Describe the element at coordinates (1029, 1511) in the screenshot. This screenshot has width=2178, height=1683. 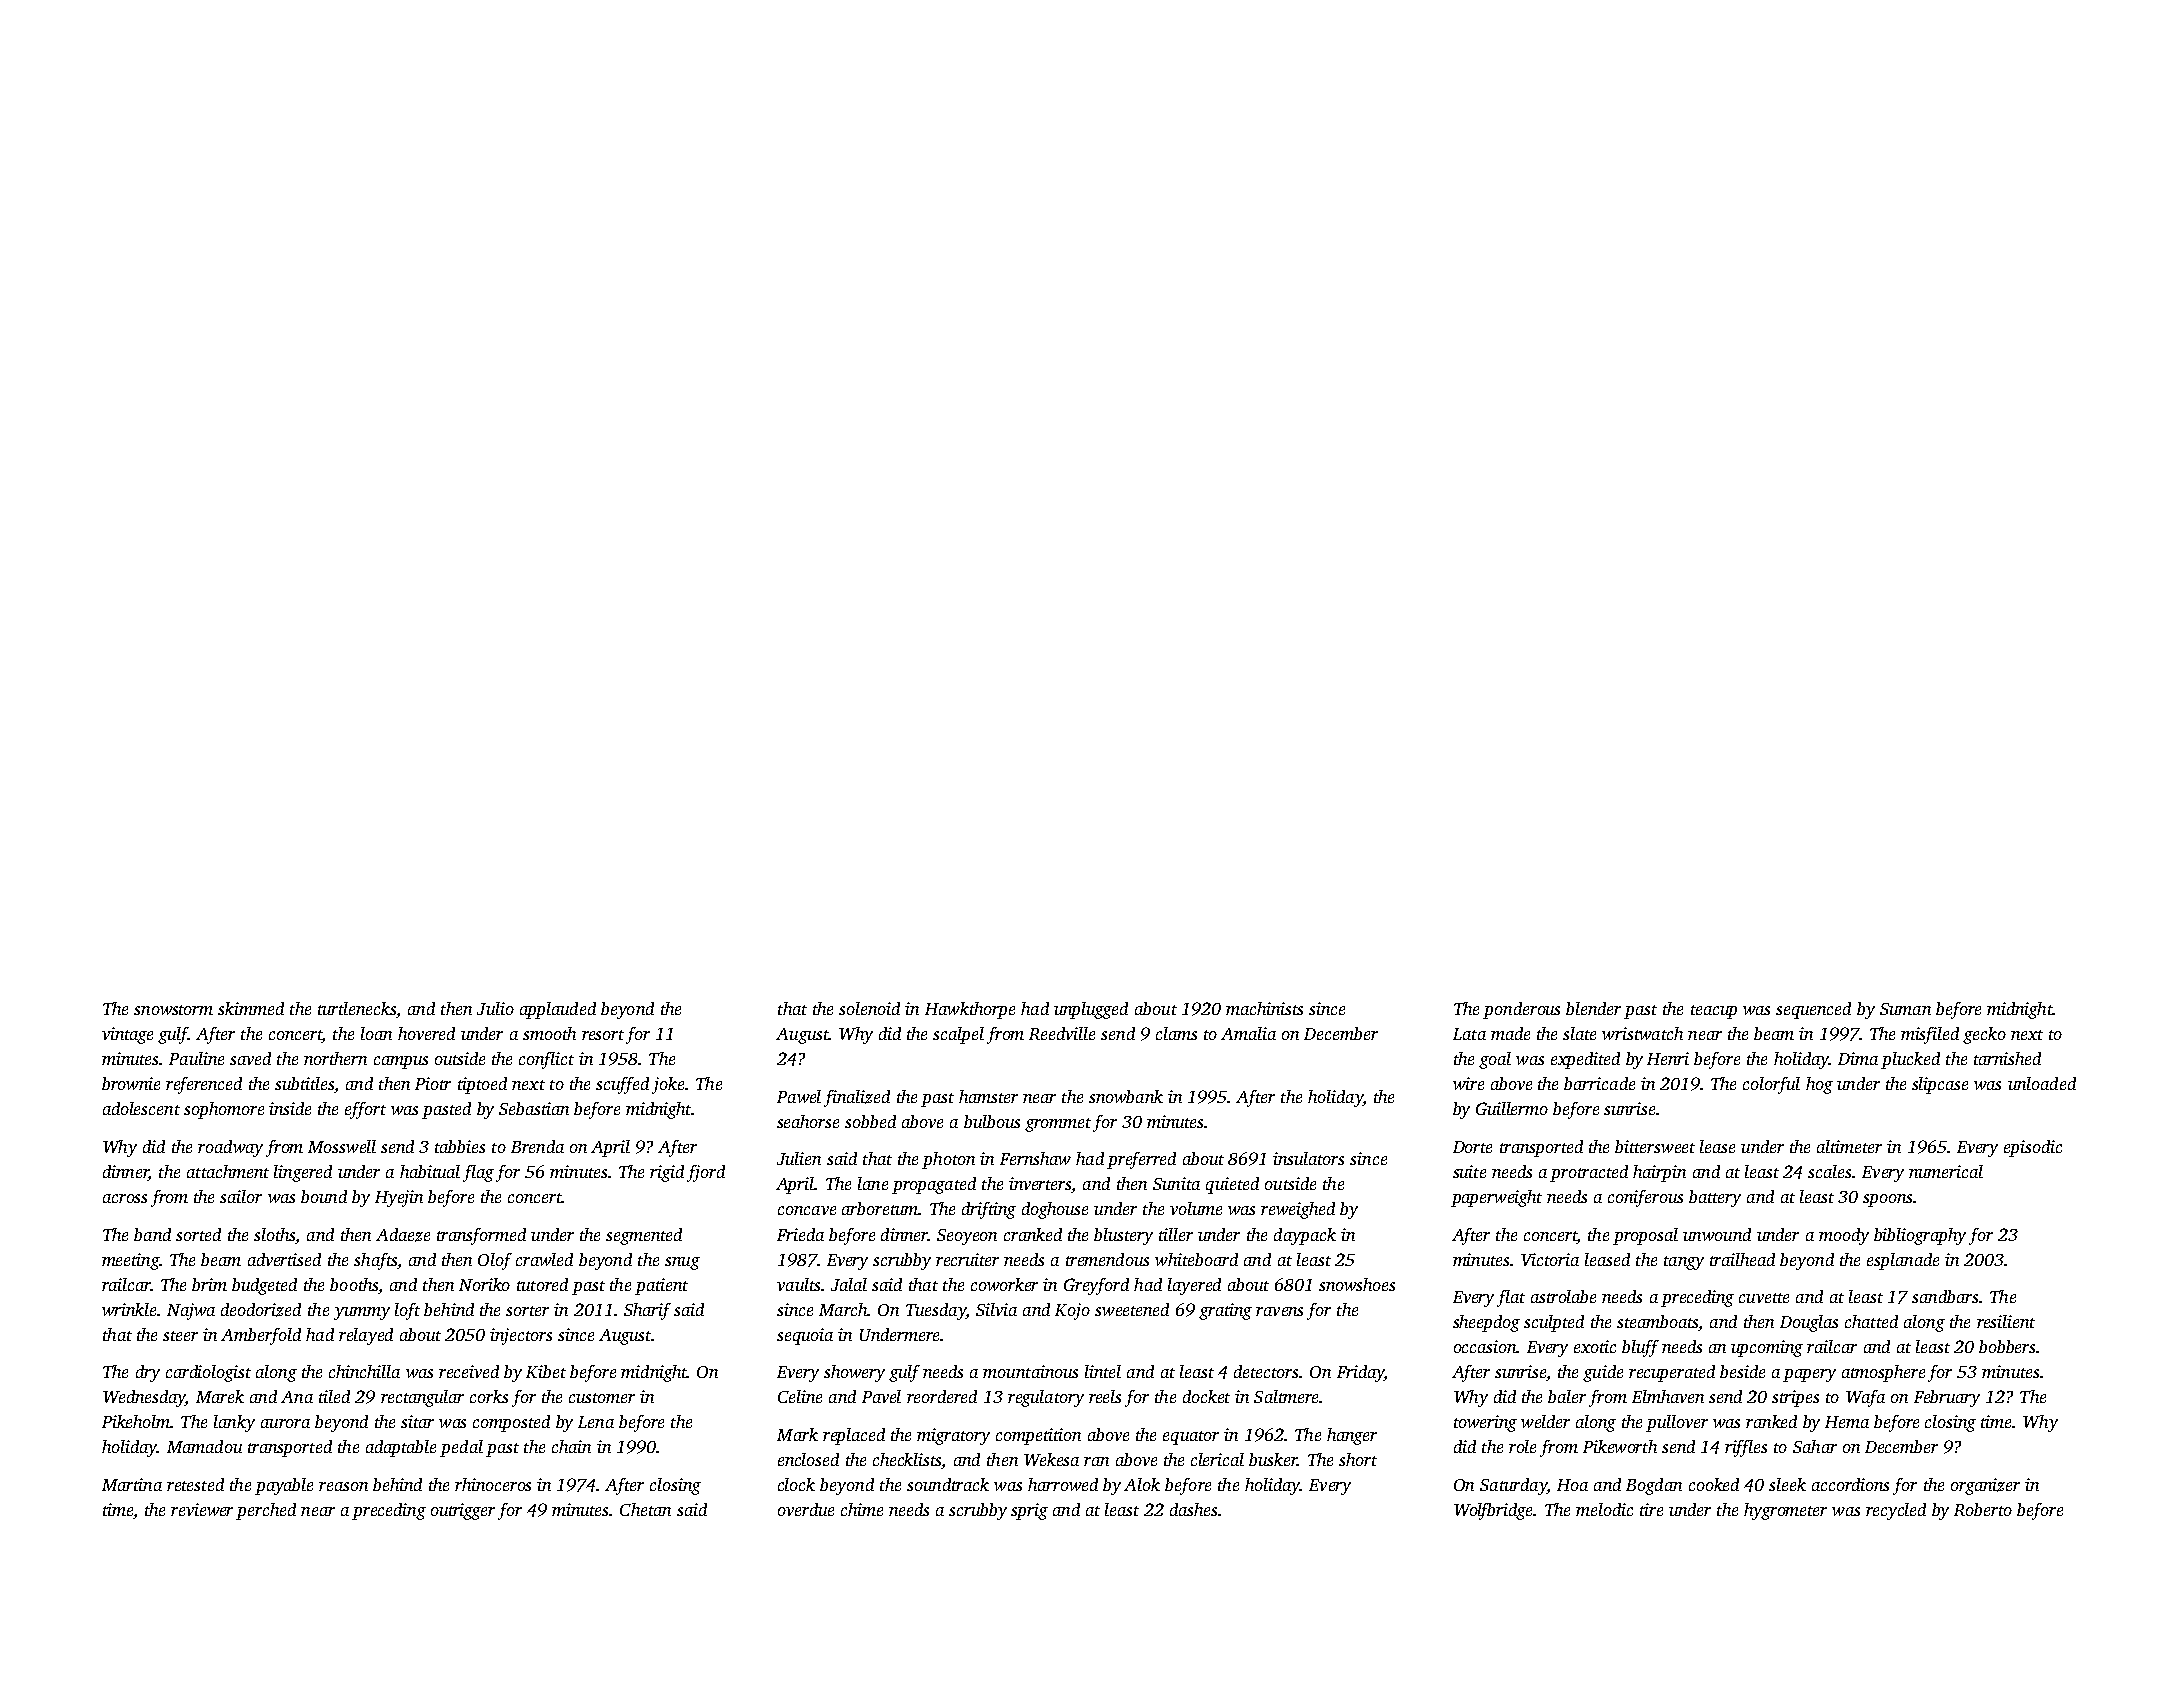
I see `sprig` at that location.
